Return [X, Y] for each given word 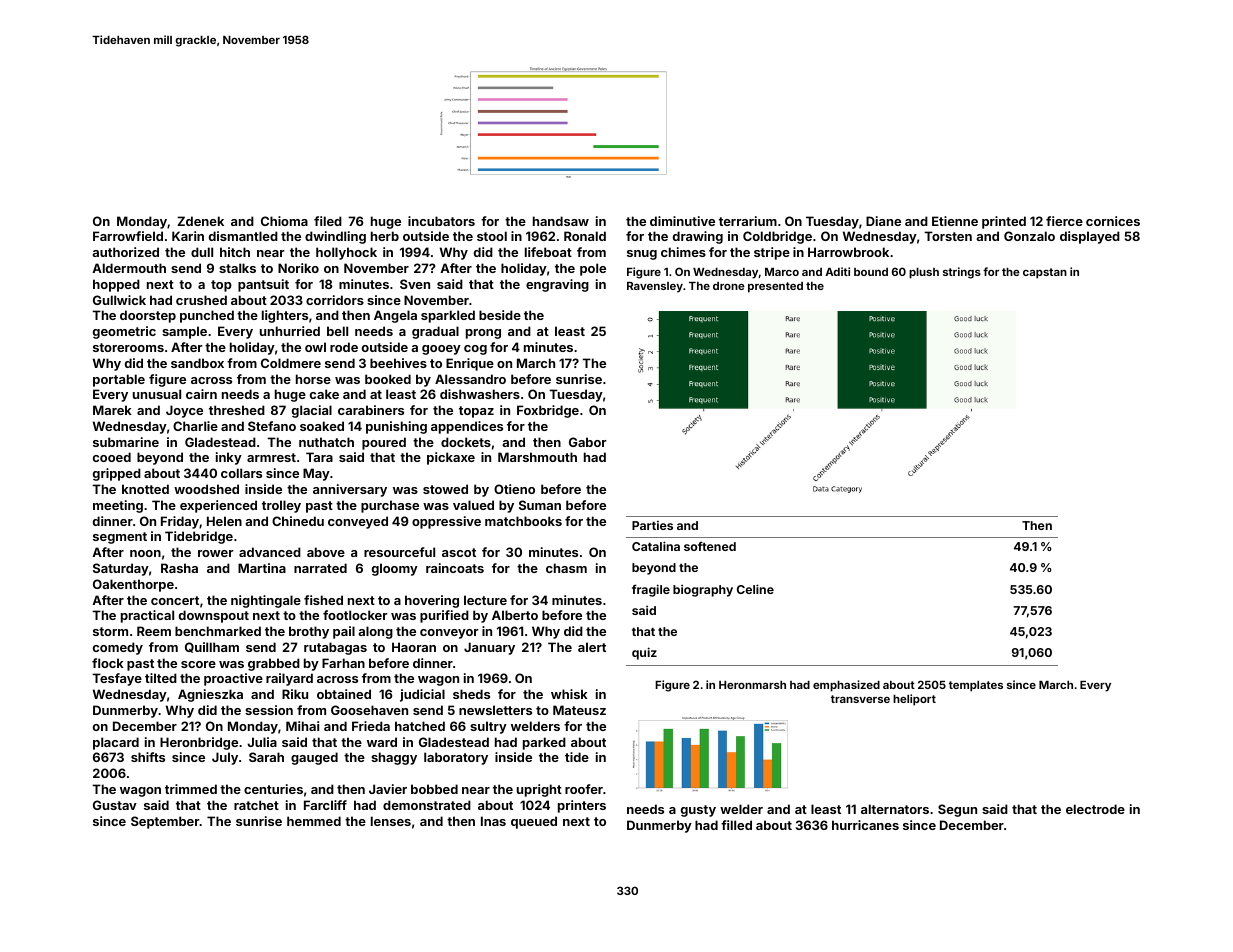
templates [976, 686]
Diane [883, 221]
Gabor [588, 442]
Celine [755, 589]
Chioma [284, 221]
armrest [271, 457]
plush [924, 273]
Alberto [515, 615]
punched [207, 316]
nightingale [266, 601]
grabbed [274, 664]
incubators [441, 221]
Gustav [115, 805]
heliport [914, 700]
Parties [652, 525]
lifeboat [548, 252]
